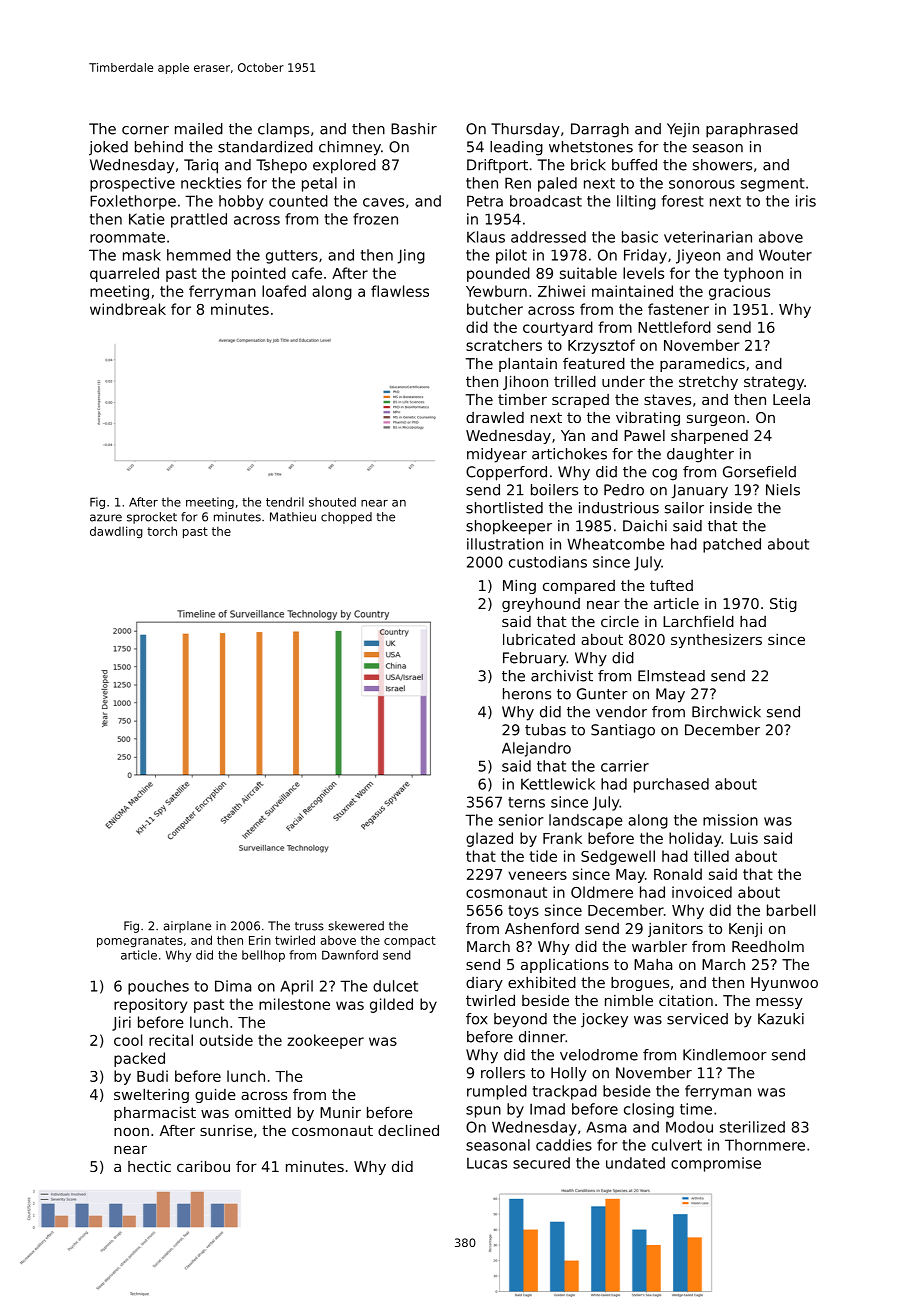 The width and height of the screenshot is (908, 1316). Describe the element at coordinates (116, 532) in the screenshot. I see `dawdling` at that location.
